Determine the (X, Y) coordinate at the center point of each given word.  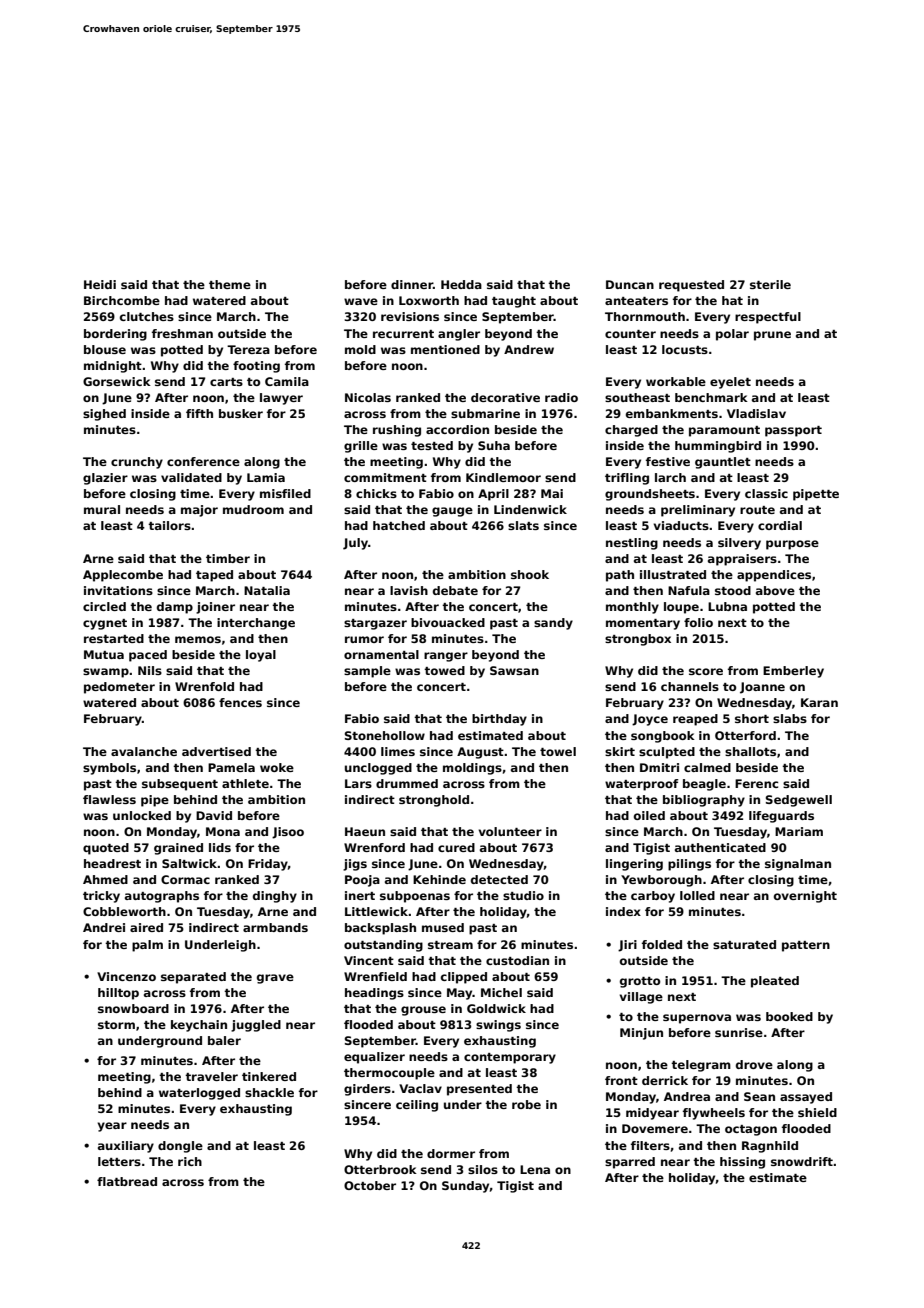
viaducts (681, 525)
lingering (634, 865)
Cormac (185, 879)
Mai (552, 493)
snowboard (133, 1008)
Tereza (248, 349)
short (752, 718)
